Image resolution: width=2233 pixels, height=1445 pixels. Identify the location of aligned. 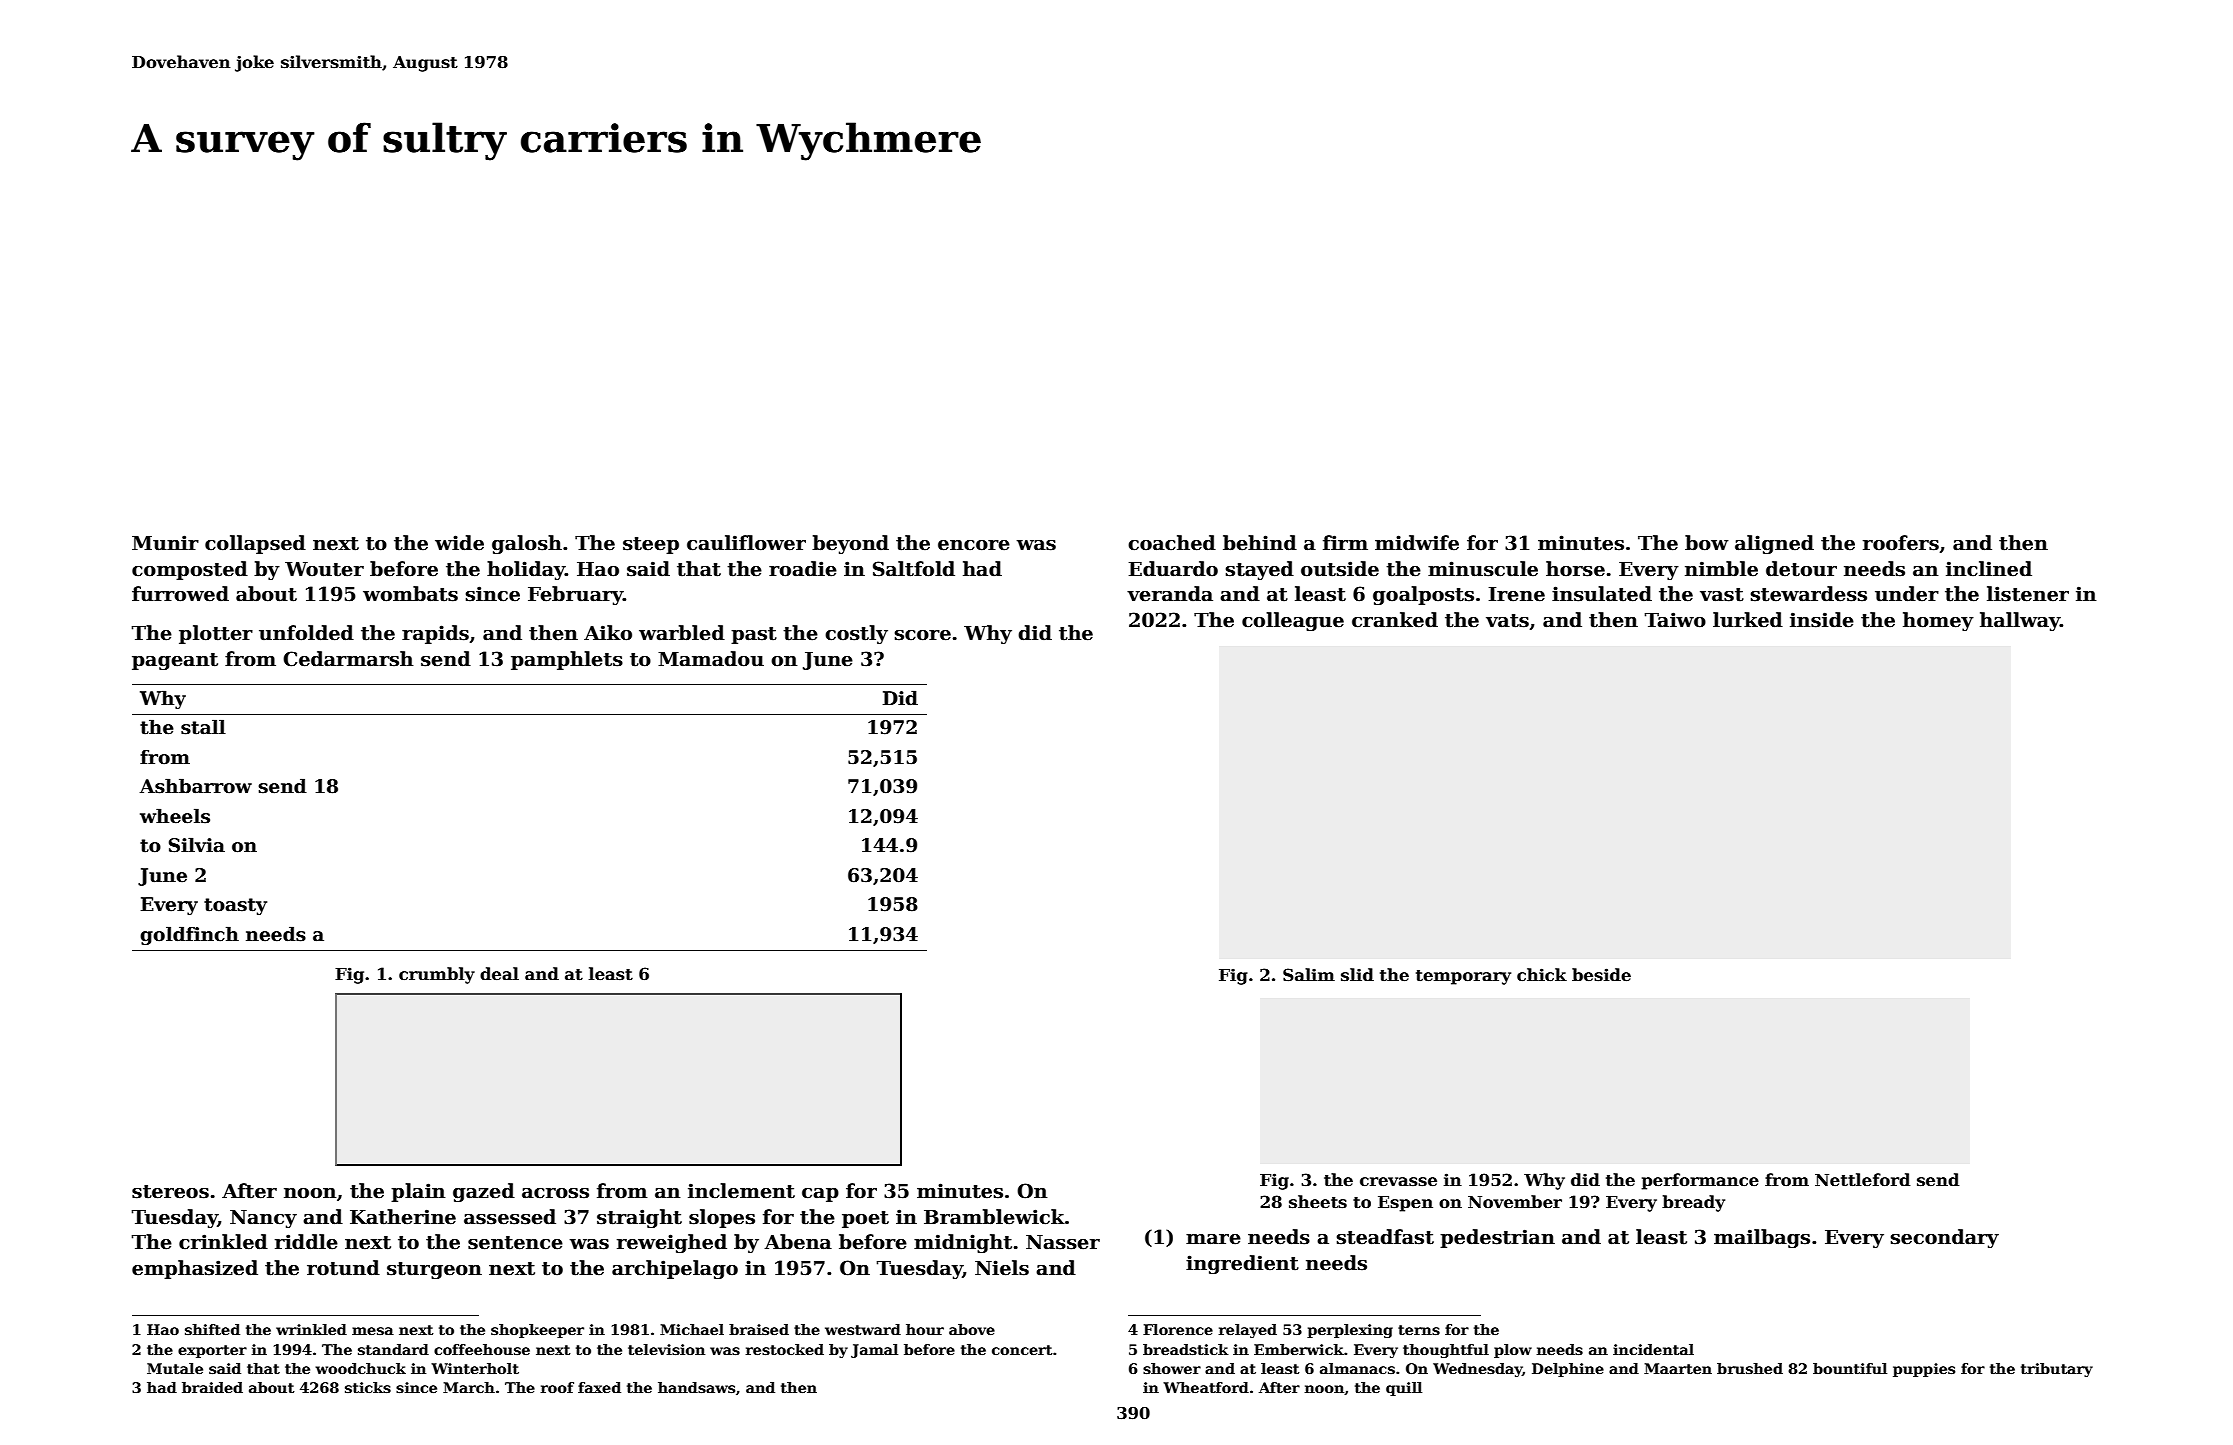
(1774, 544).
